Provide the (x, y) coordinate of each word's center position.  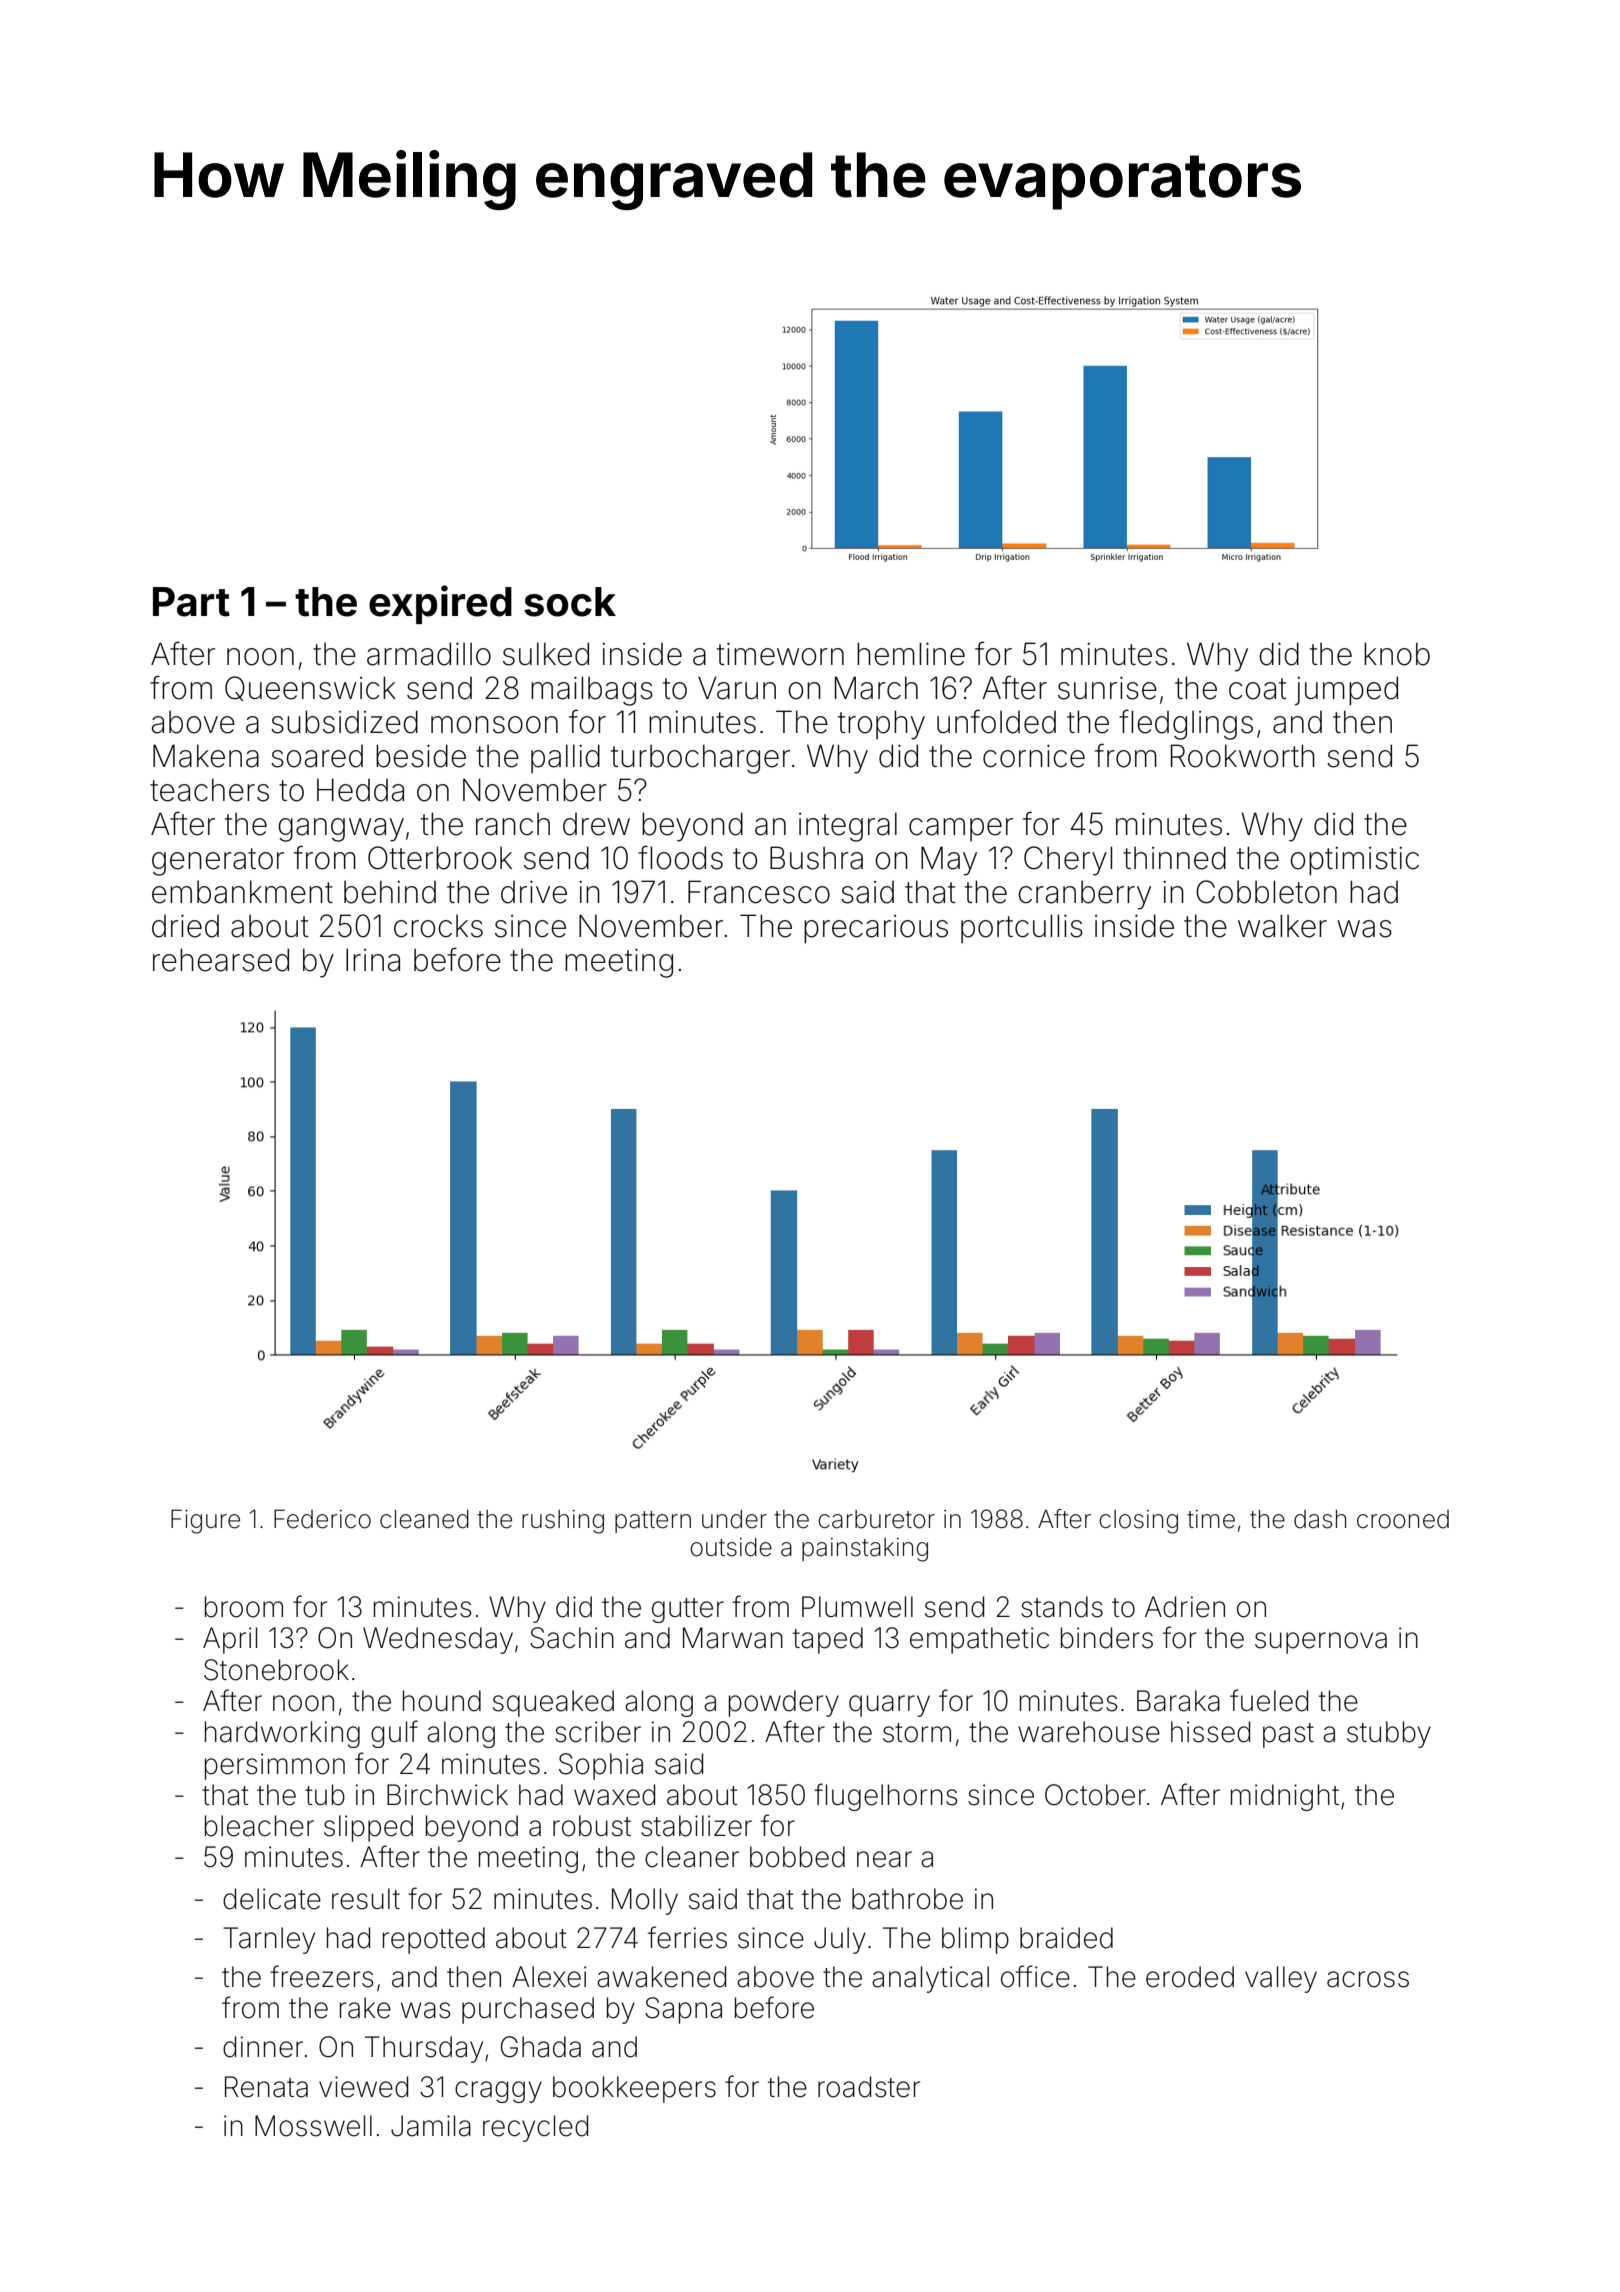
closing (1138, 1522)
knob (1397, 654)
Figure (205, 1521)
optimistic (1354, 861)
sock (570, 602)
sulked (546, 654)
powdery (784, 1703)
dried (185, 926)
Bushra (816, 858)
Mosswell (313, 2126)
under (734, 1519)
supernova (1321, 1643)
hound (442, 1701)
